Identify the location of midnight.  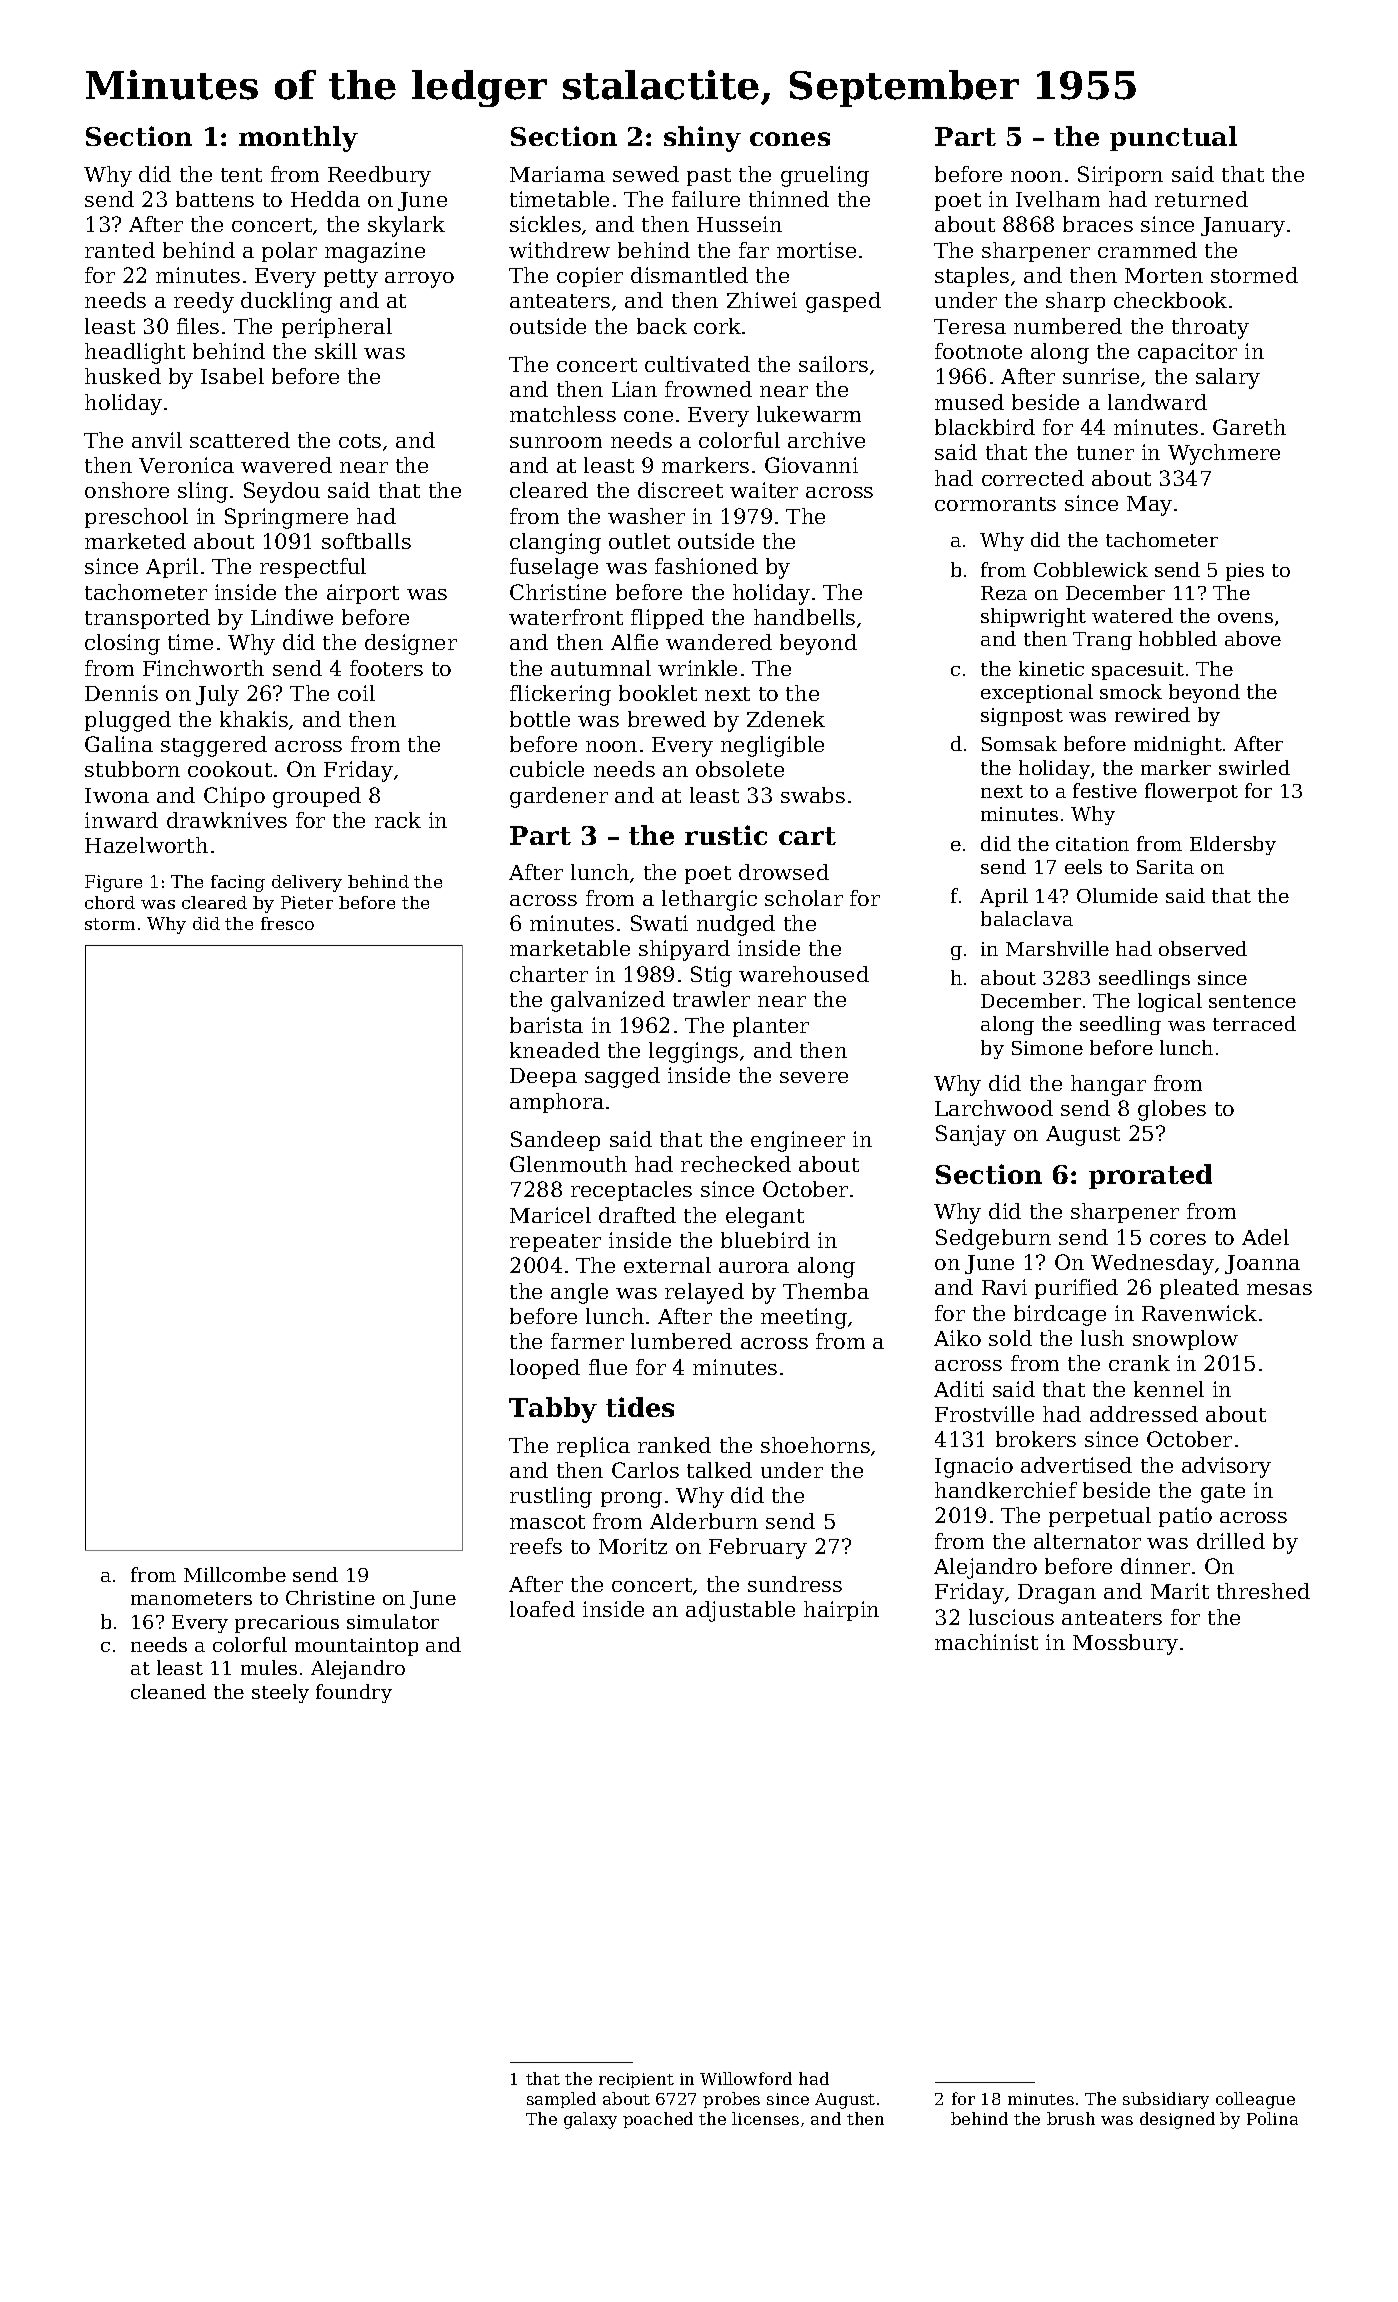
(1178, 745).
